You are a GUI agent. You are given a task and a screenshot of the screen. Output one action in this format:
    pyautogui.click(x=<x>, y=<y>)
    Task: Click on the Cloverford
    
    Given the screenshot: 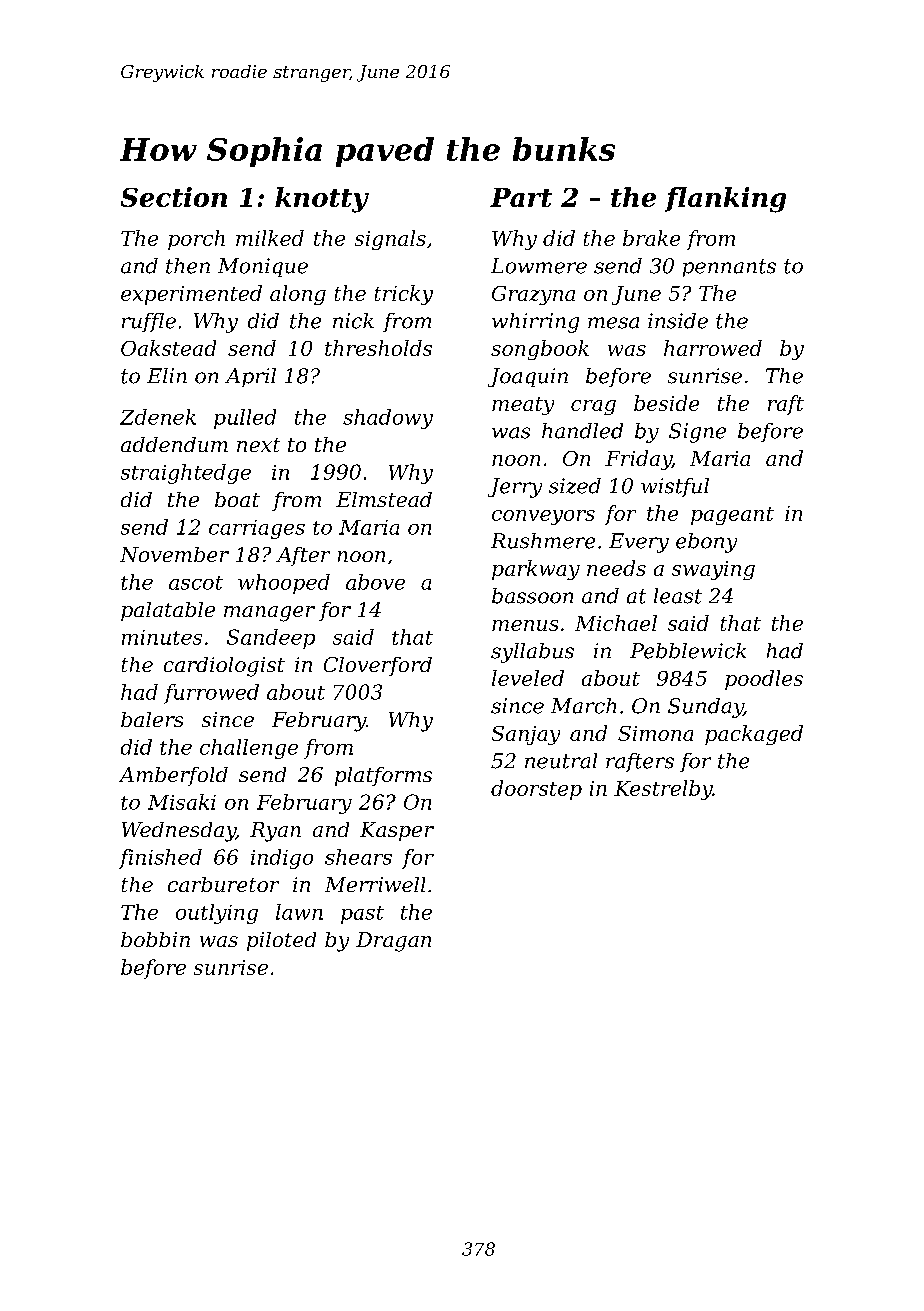 What is the action you would take?
    pyautogui.click(x=378, y=666)
